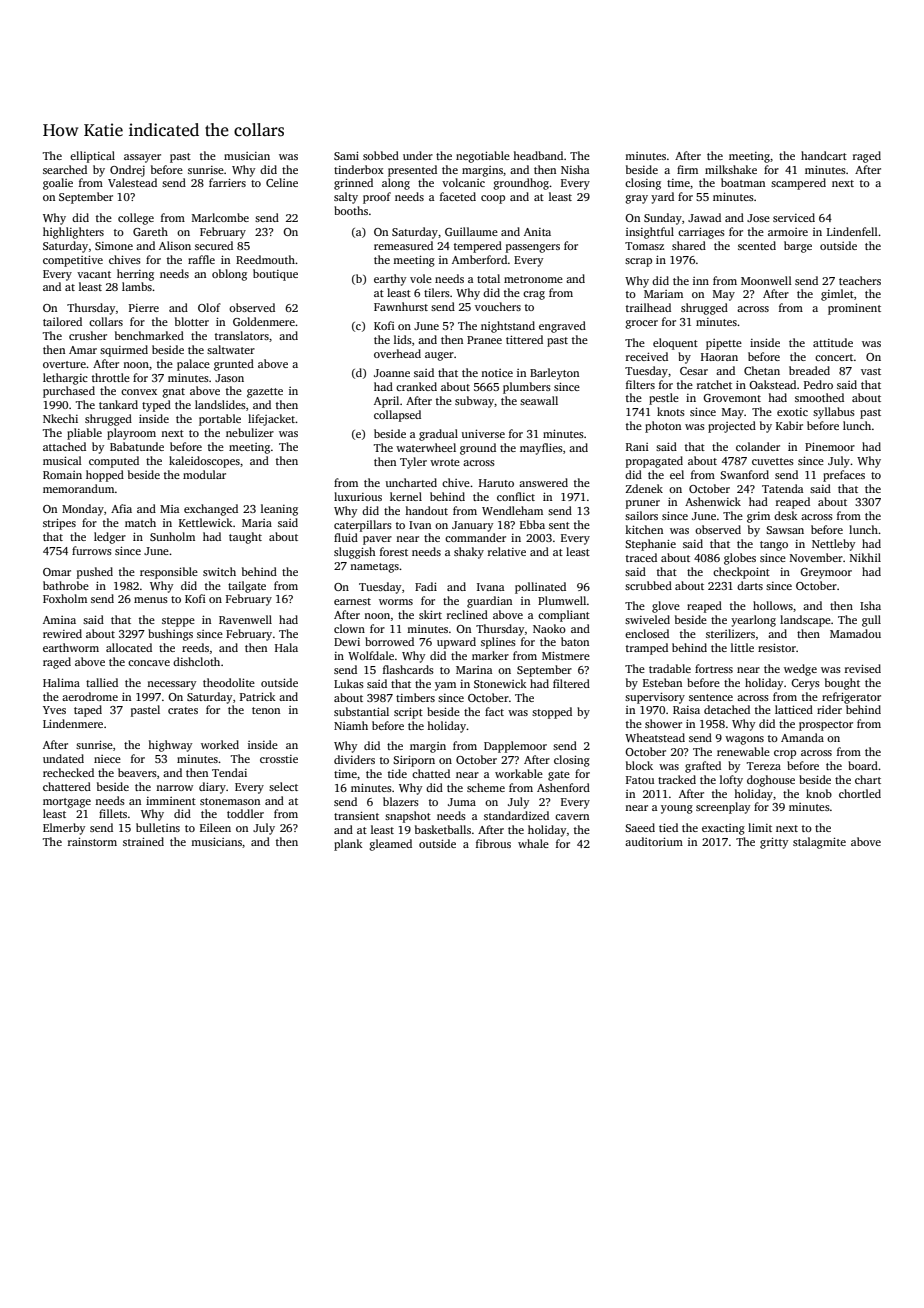  I want to click on headband, so click(538, 155).
